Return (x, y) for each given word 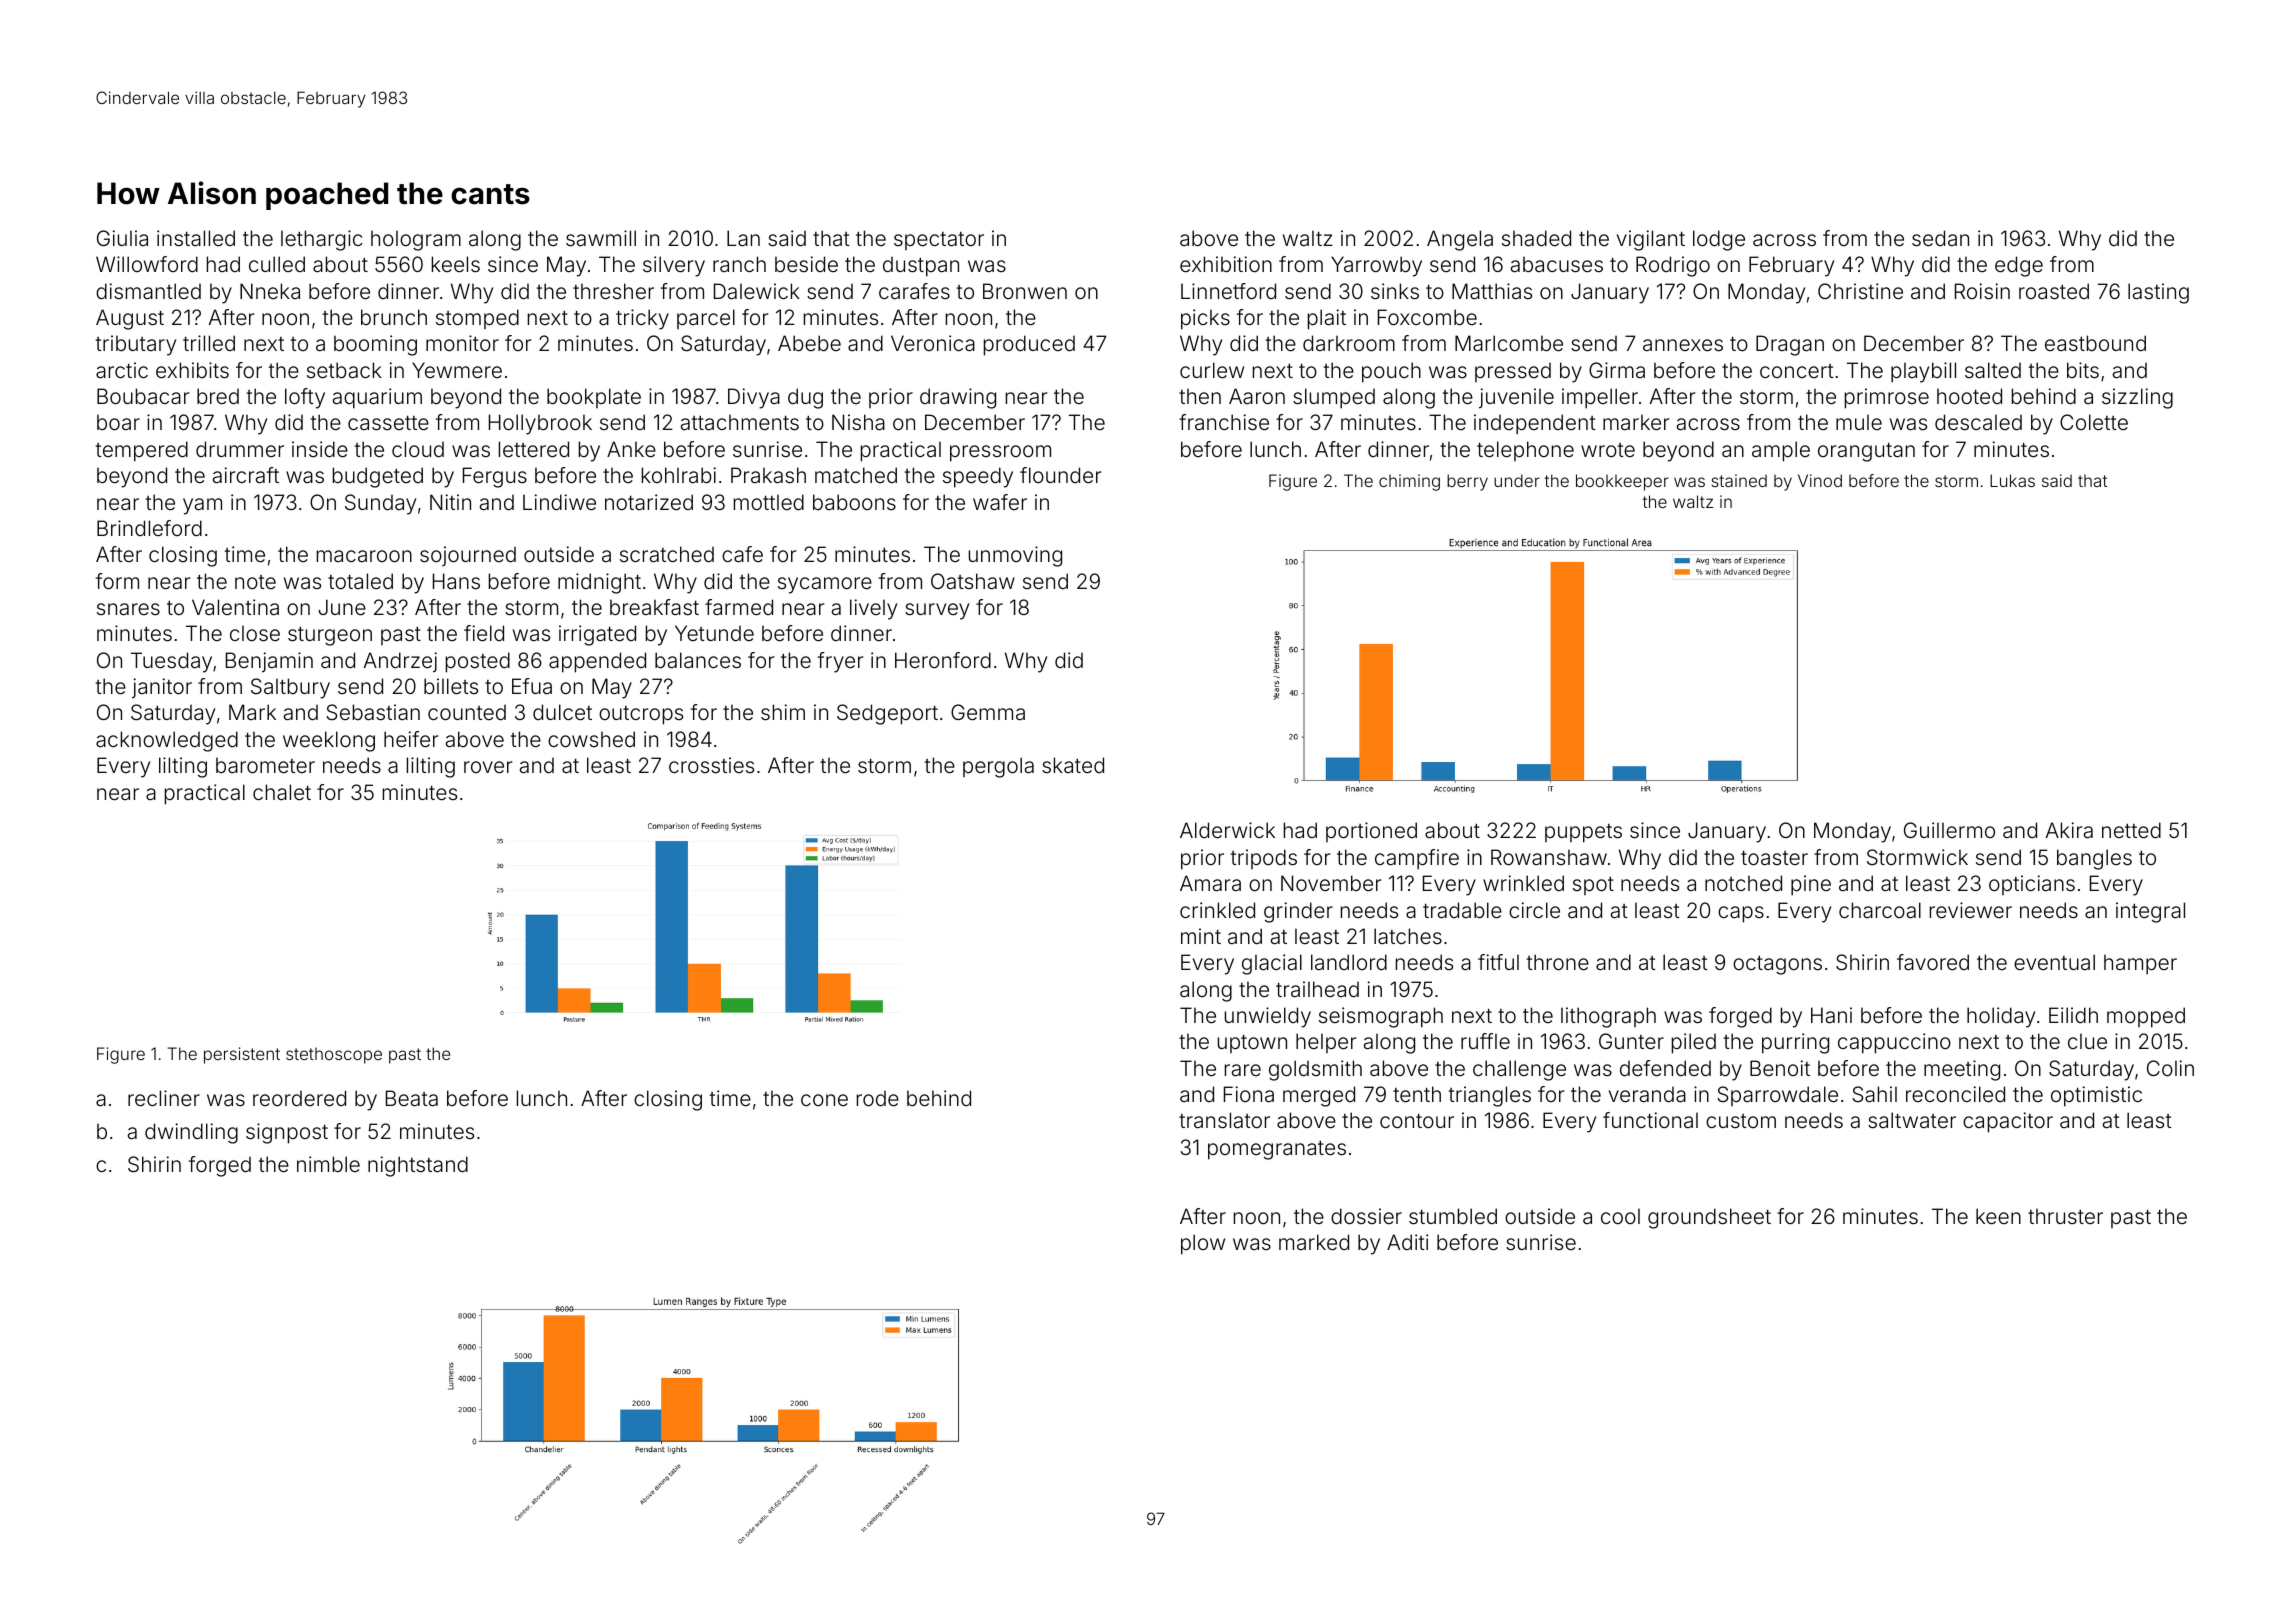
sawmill (601, 238)
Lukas (2012, 480)
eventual (2054, 962)
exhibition (1226, 264)
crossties (711, 765)
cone (824, 1100)
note (255, 582)
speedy (978, 477)
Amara (1210, 883)
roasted (2054, 291)
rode (878, 1098)
